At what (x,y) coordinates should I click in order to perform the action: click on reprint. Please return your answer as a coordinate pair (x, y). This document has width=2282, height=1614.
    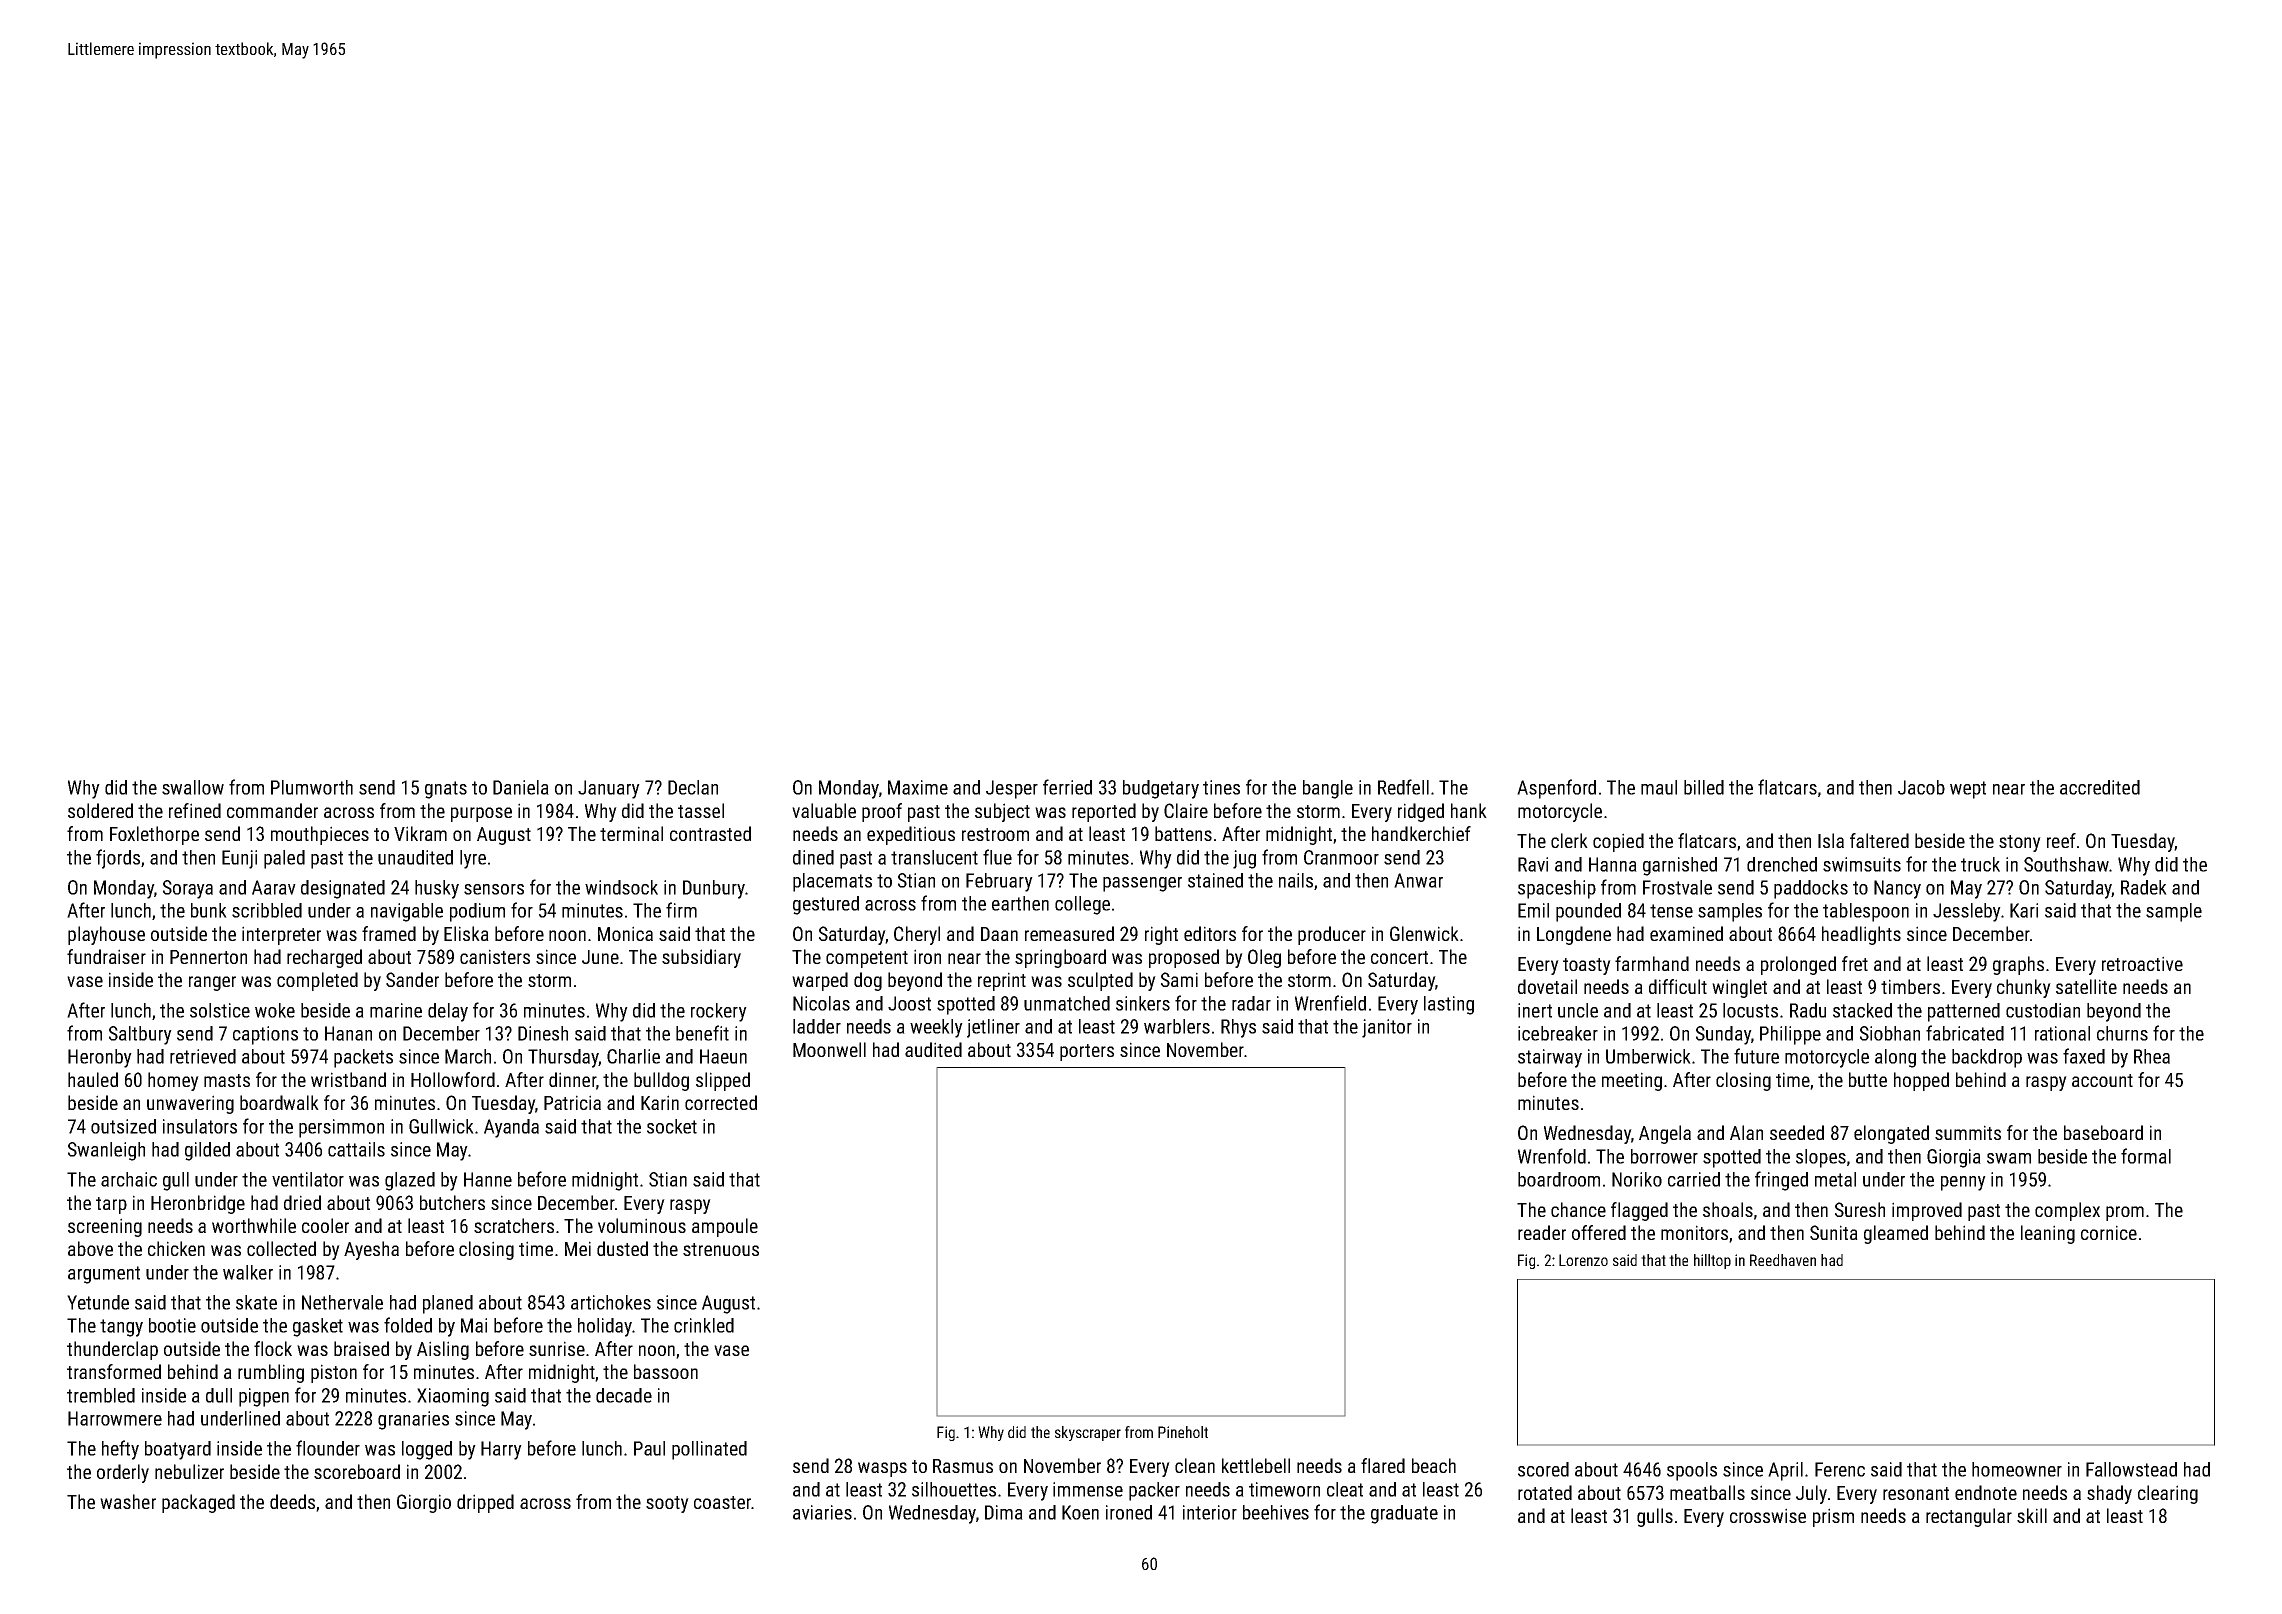
    Looking at the image, I should click on (1002, 981).
